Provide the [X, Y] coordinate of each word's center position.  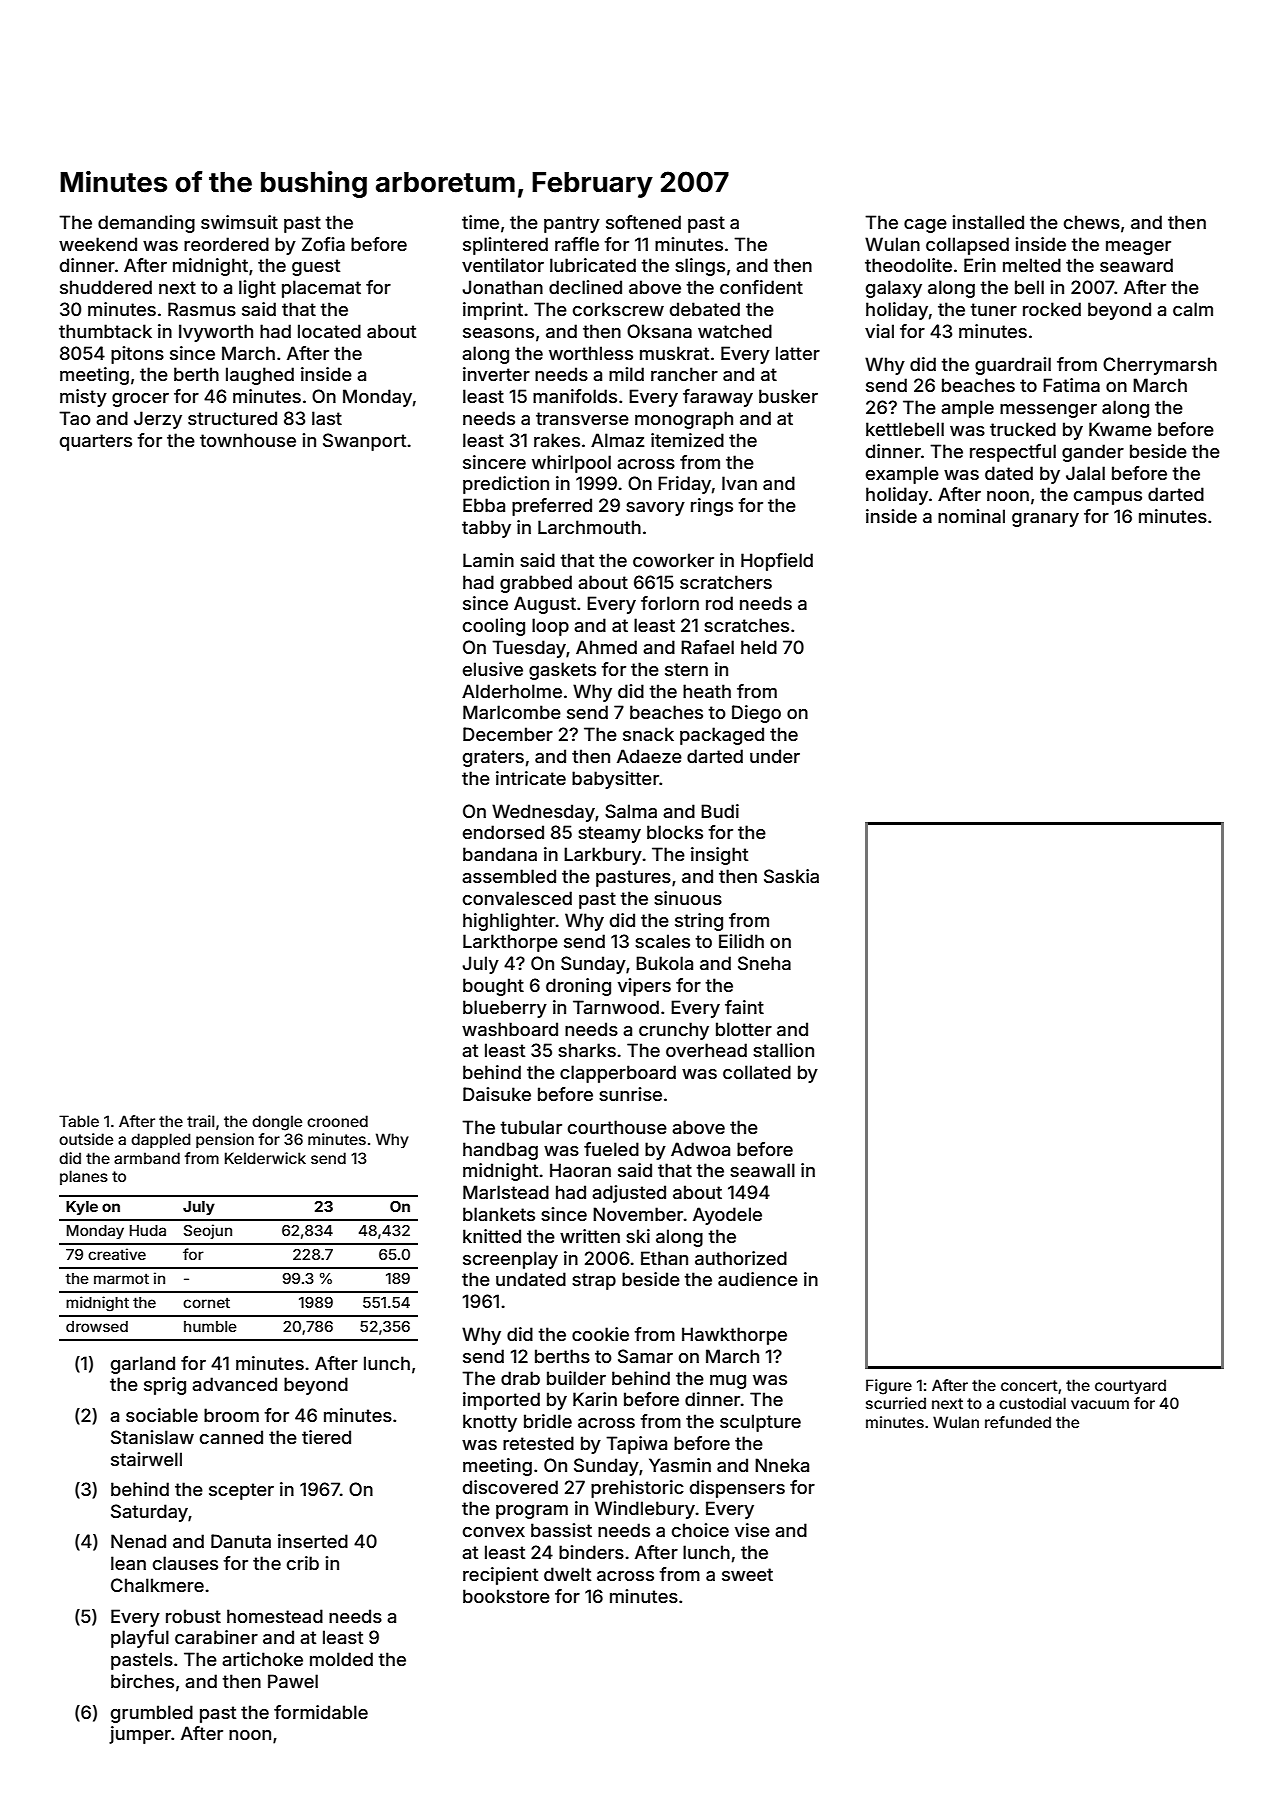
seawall [762, 1170]
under [775, 756]
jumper [140, 1735]
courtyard [1130, 1386]
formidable [321, 1712]
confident [761, 287]
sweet [747, 1574]
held [759, 647]
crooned [337, 1121]
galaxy [894, 289]
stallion [783, 1050]
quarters [96, 442]
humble [210, 1326]
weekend [98, 244]
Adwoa [700, 1149]
